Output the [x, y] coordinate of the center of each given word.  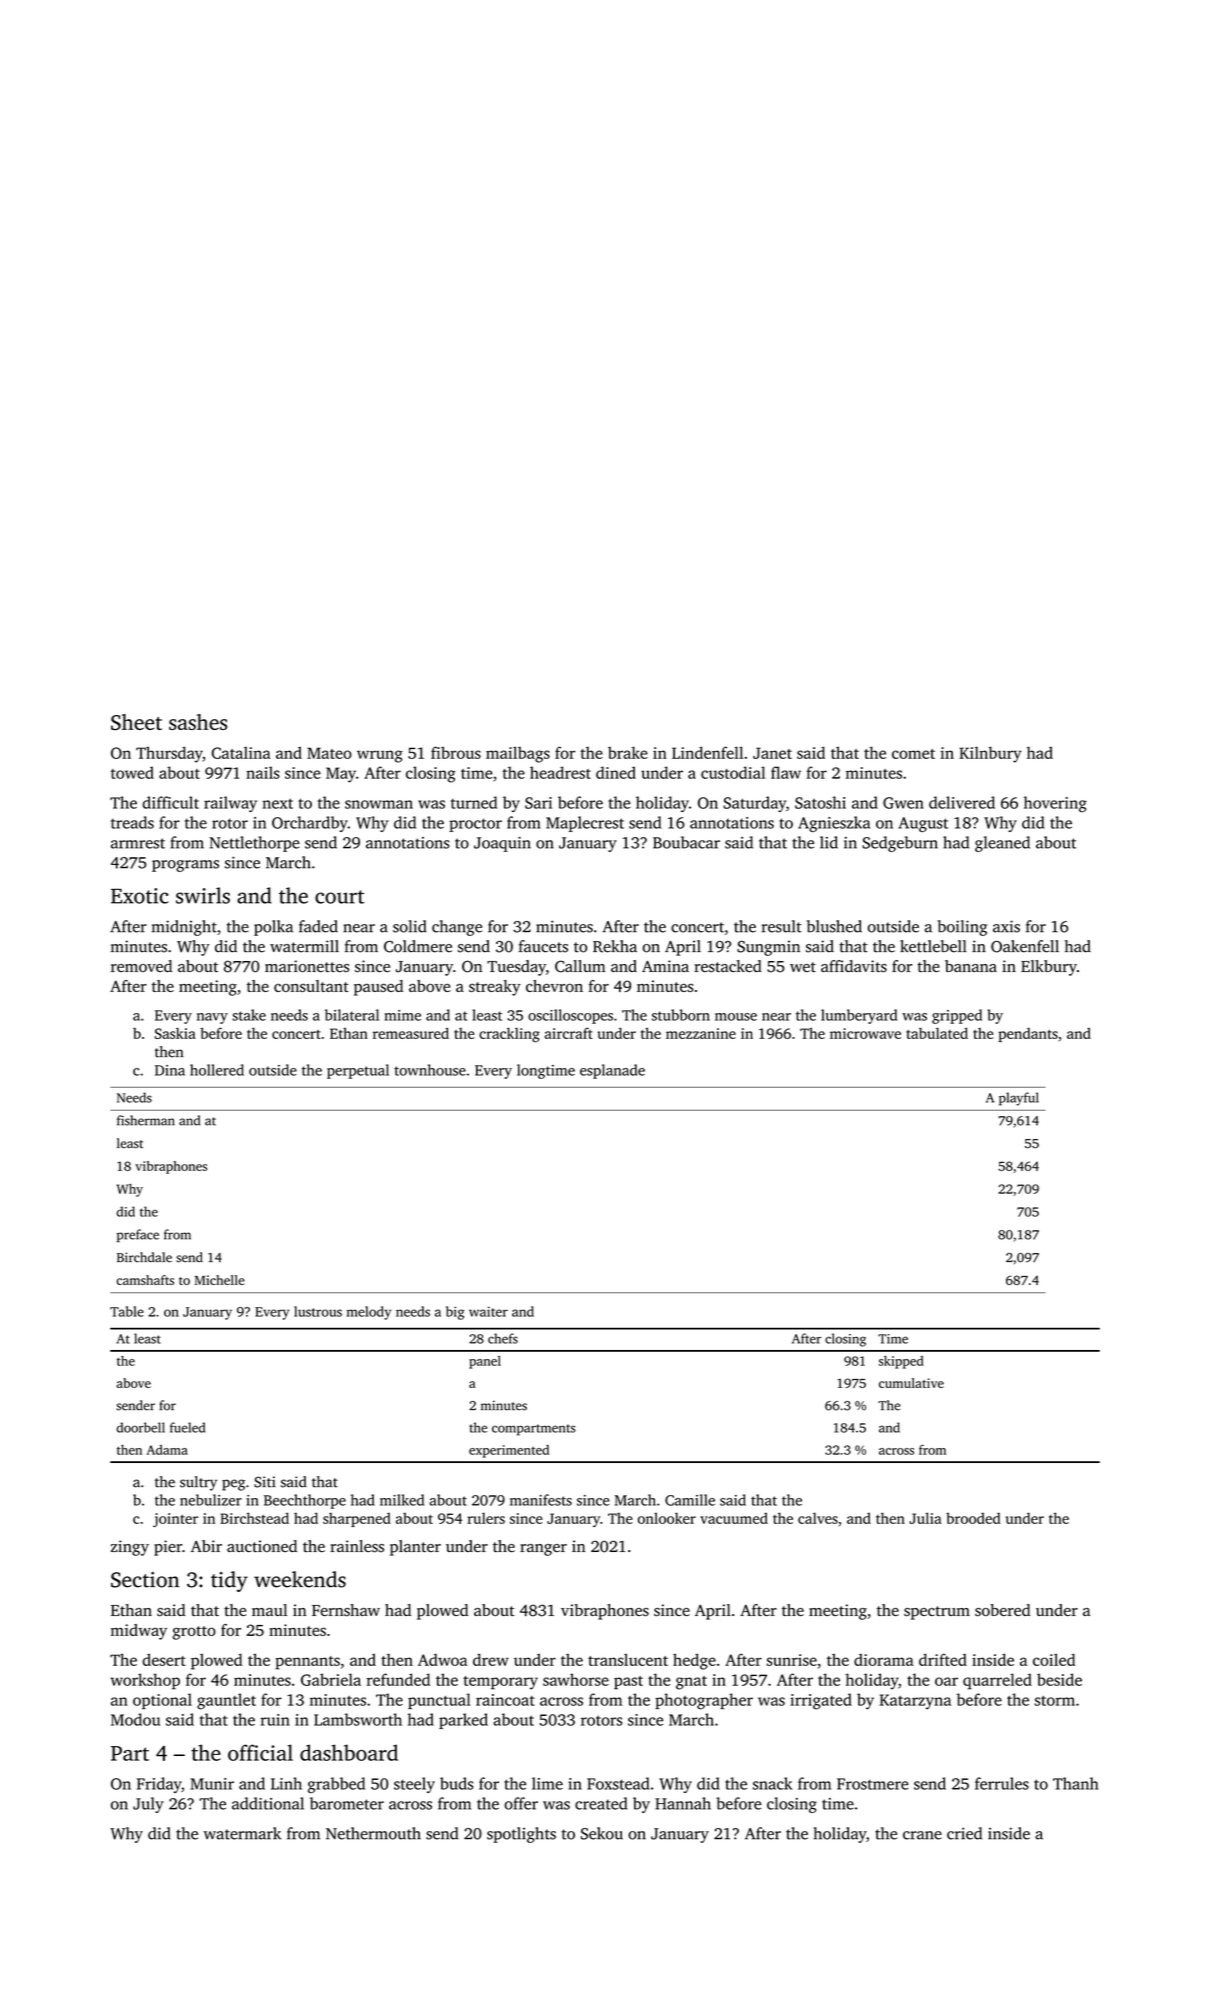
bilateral [352, 1015]
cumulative [911, 1383]
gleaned [1002, 844]
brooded [973, 1518]
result [782, 926]
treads [132, 822]
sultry [198, 1483]
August [923, 824]
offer [521, 1803]
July [148, 1805]
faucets [543, 946]
